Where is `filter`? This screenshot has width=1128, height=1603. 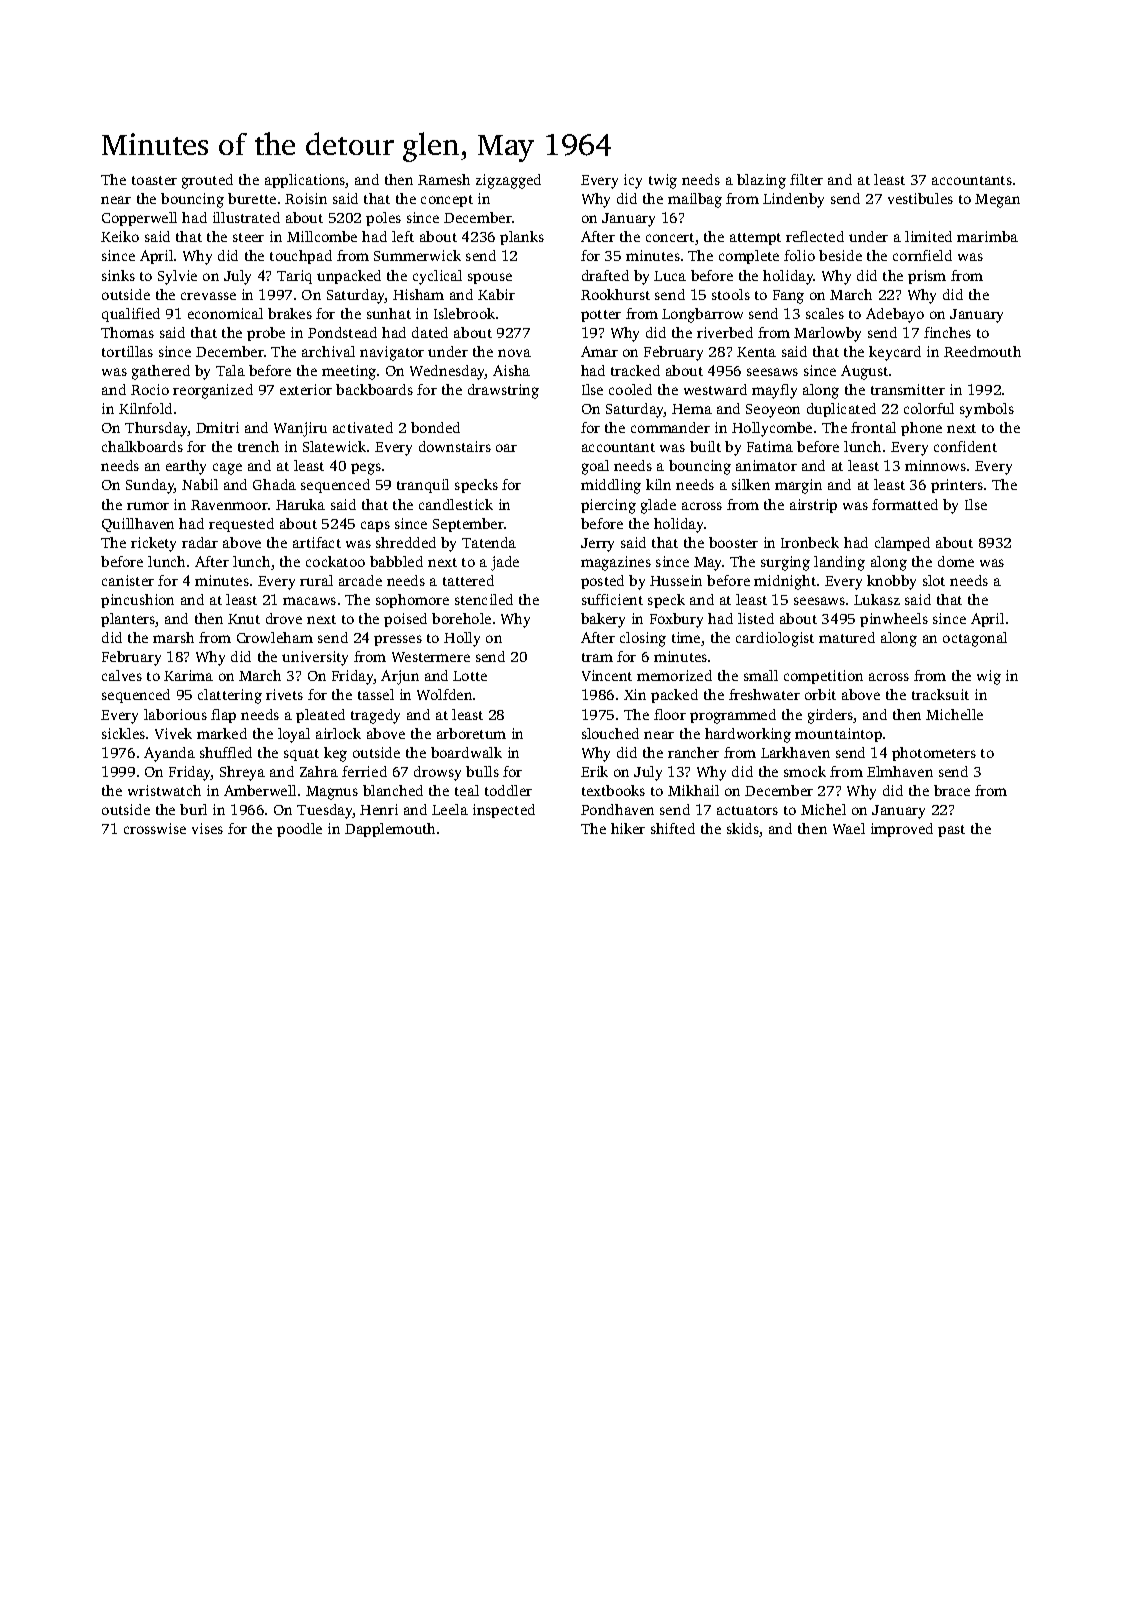 filter is located at coordinates (806, 179).
